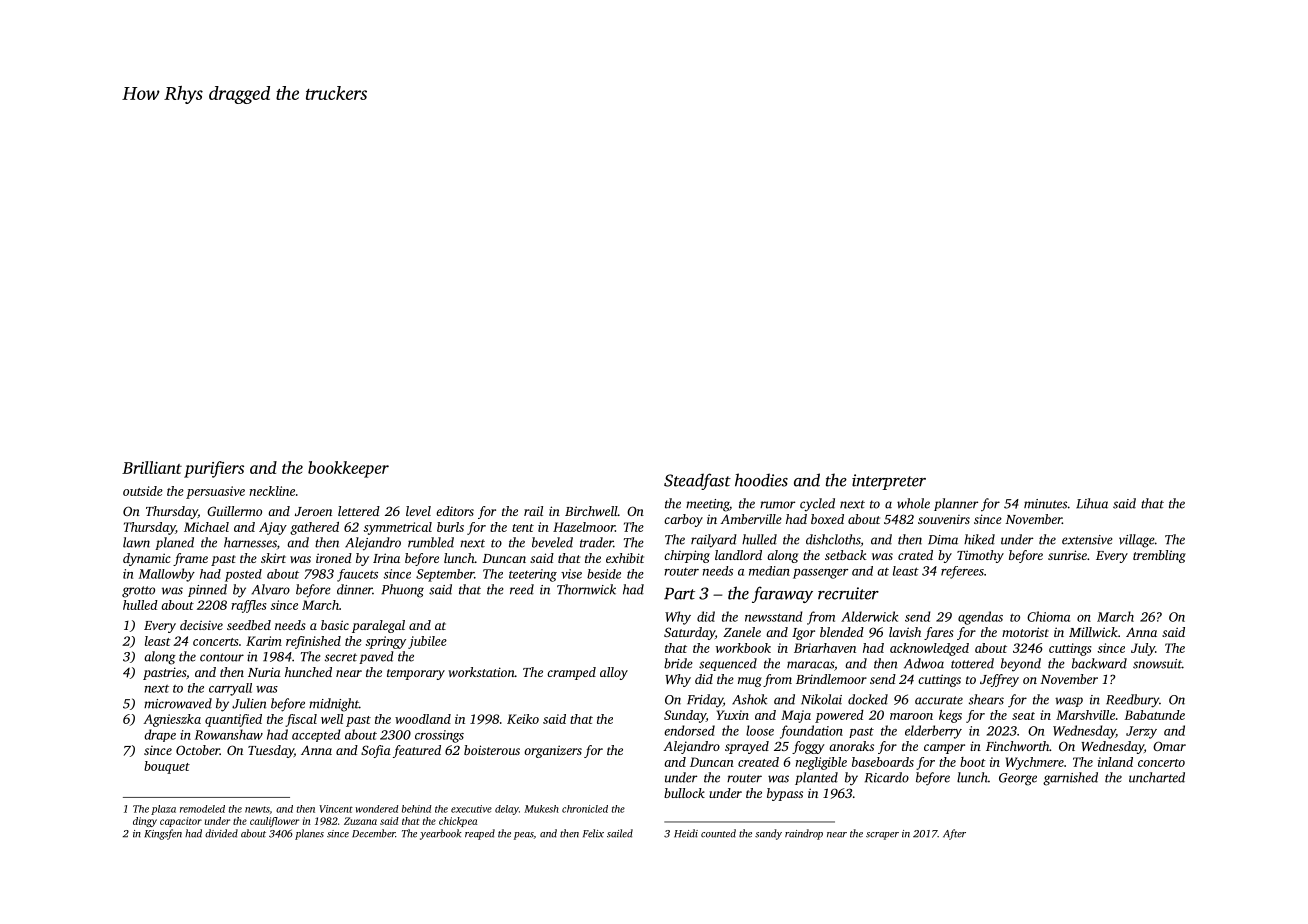 The image size is (1308, 924). I want to click on interpreter, so click(889, 482).
